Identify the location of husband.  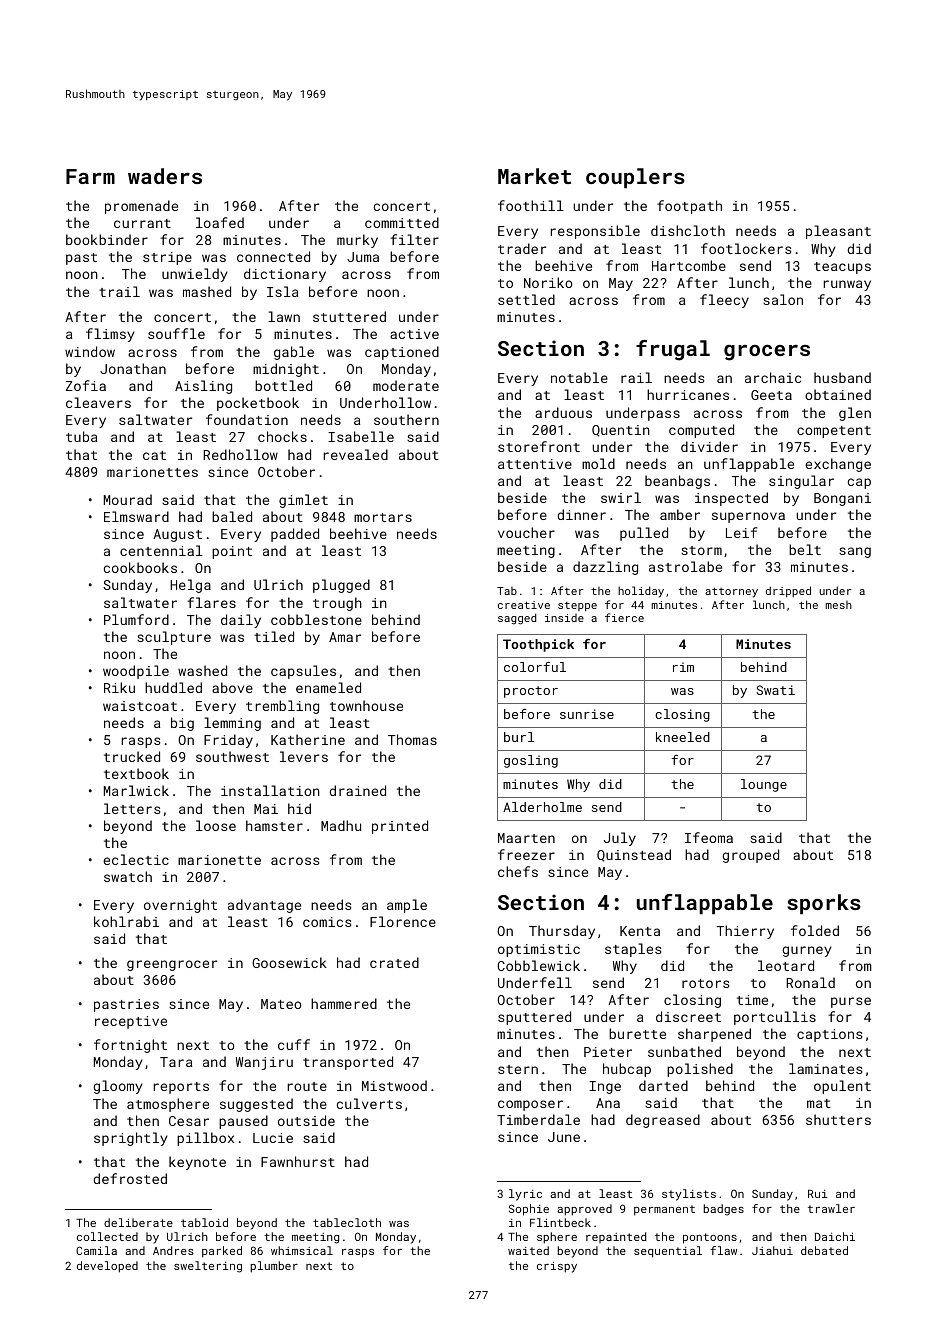
(842, 377).
